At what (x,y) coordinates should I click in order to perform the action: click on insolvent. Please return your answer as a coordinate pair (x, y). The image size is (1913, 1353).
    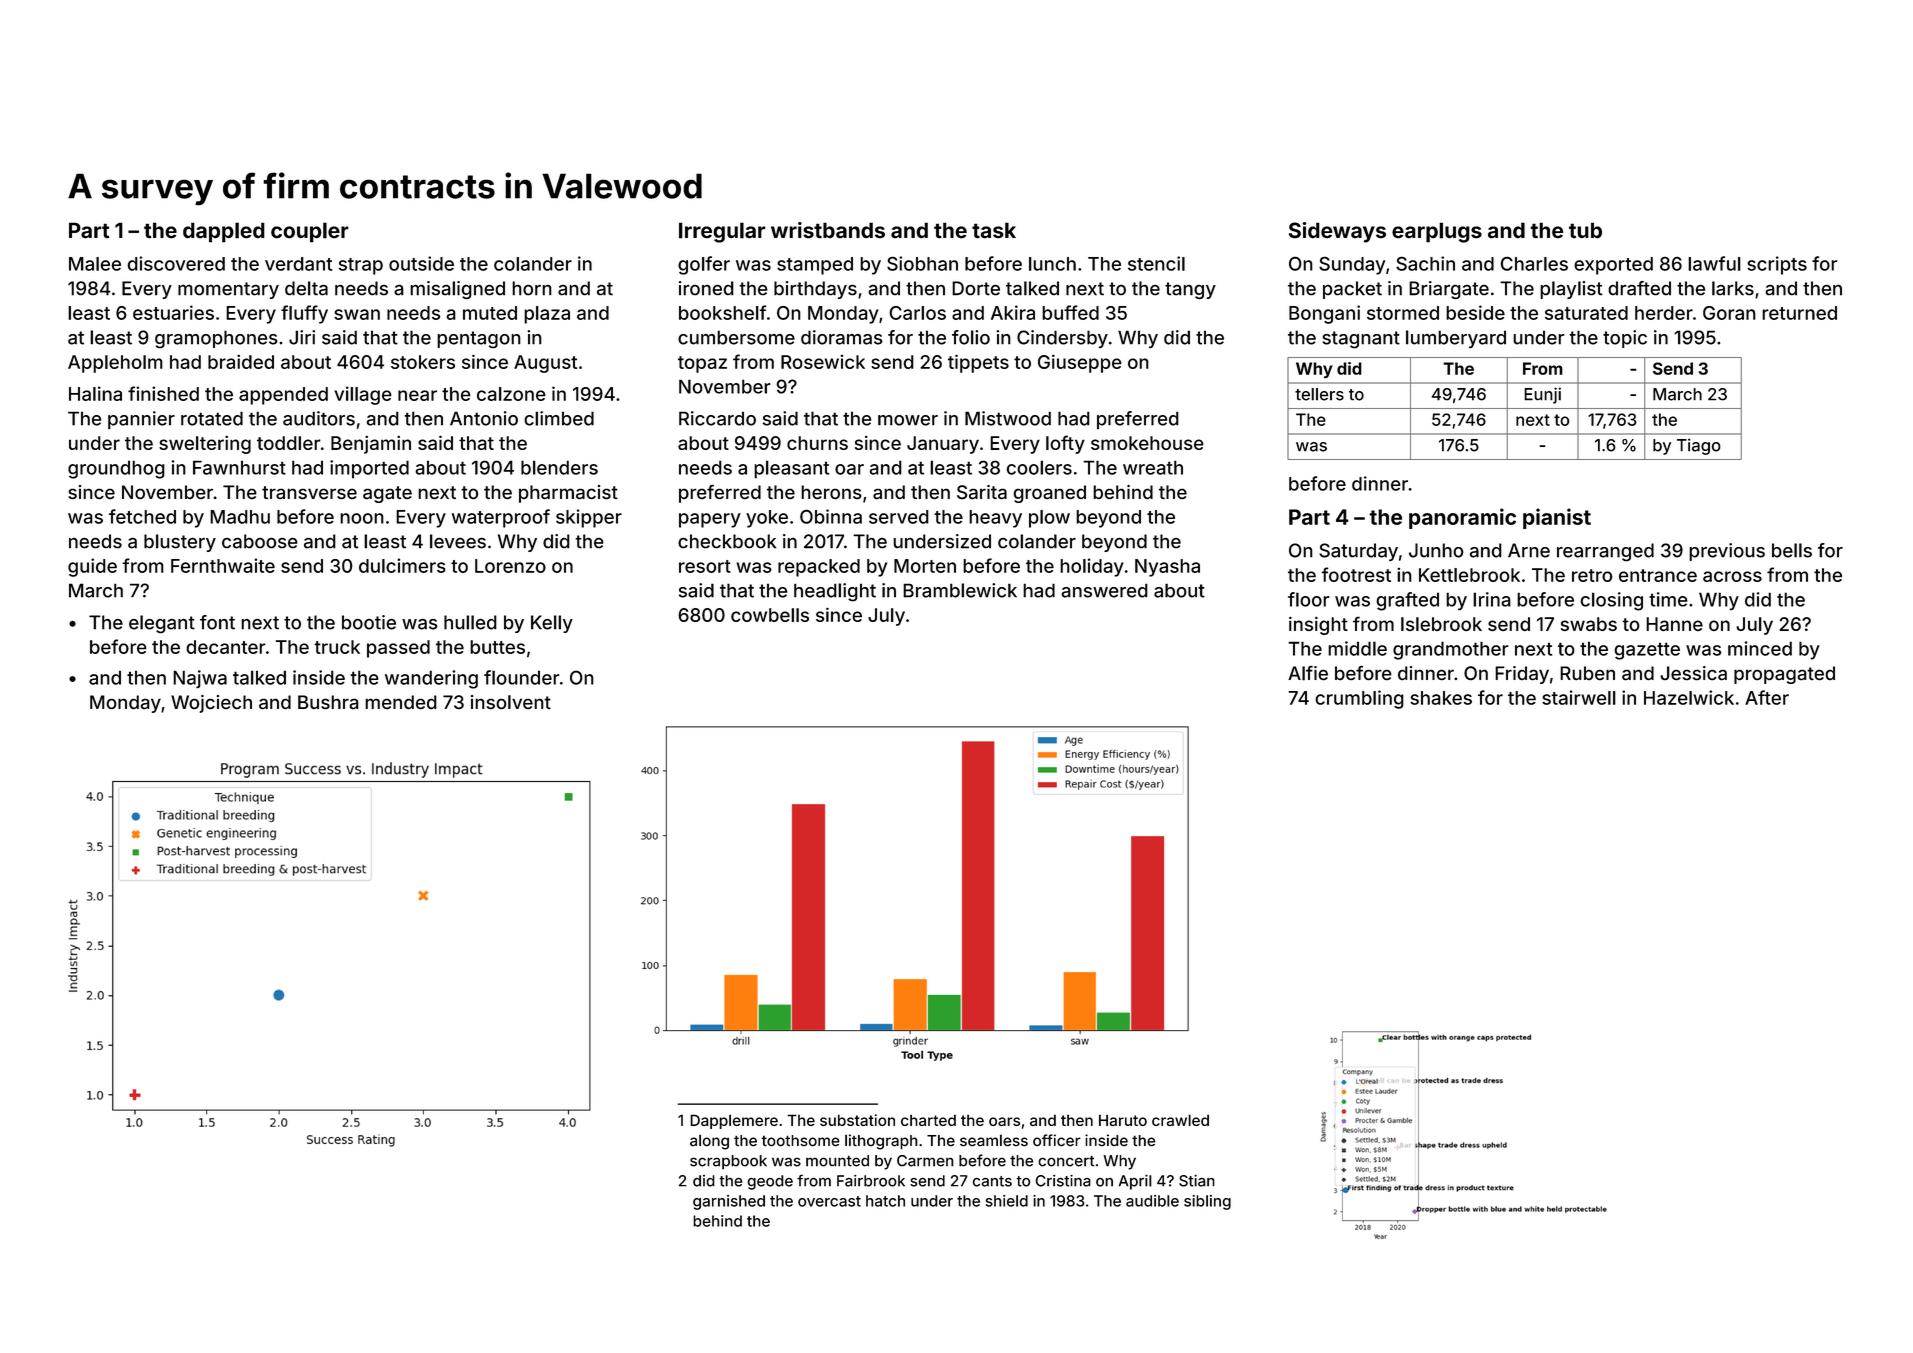
    Looking at the image, I should click on (511, 702).
